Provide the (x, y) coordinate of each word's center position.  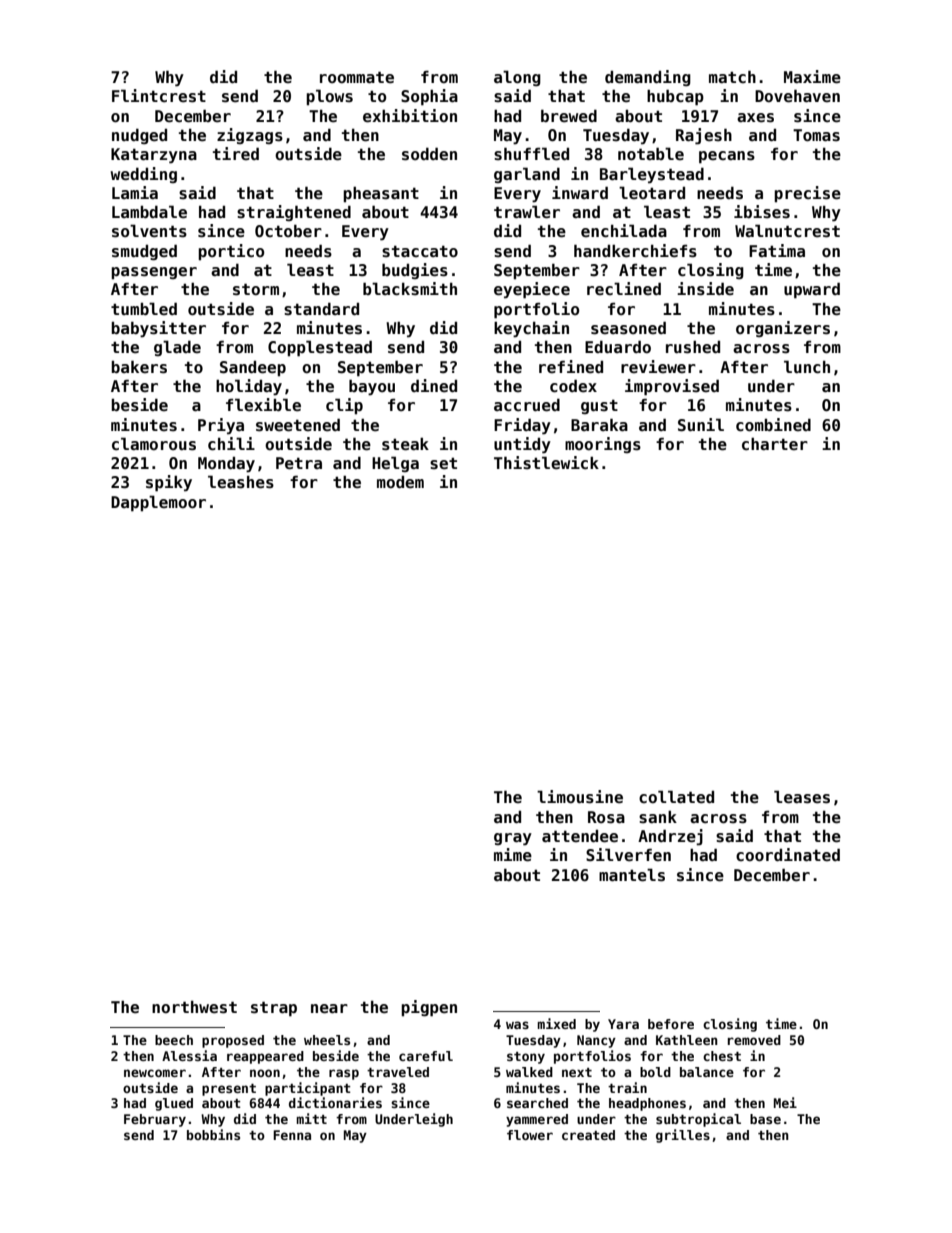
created (588, 1135)
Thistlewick (546, 463)
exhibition (410, 116)
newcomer (155, 1073)
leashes (241, 482)
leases (802, 797)
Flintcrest (159, 96)
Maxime (812, 77)
